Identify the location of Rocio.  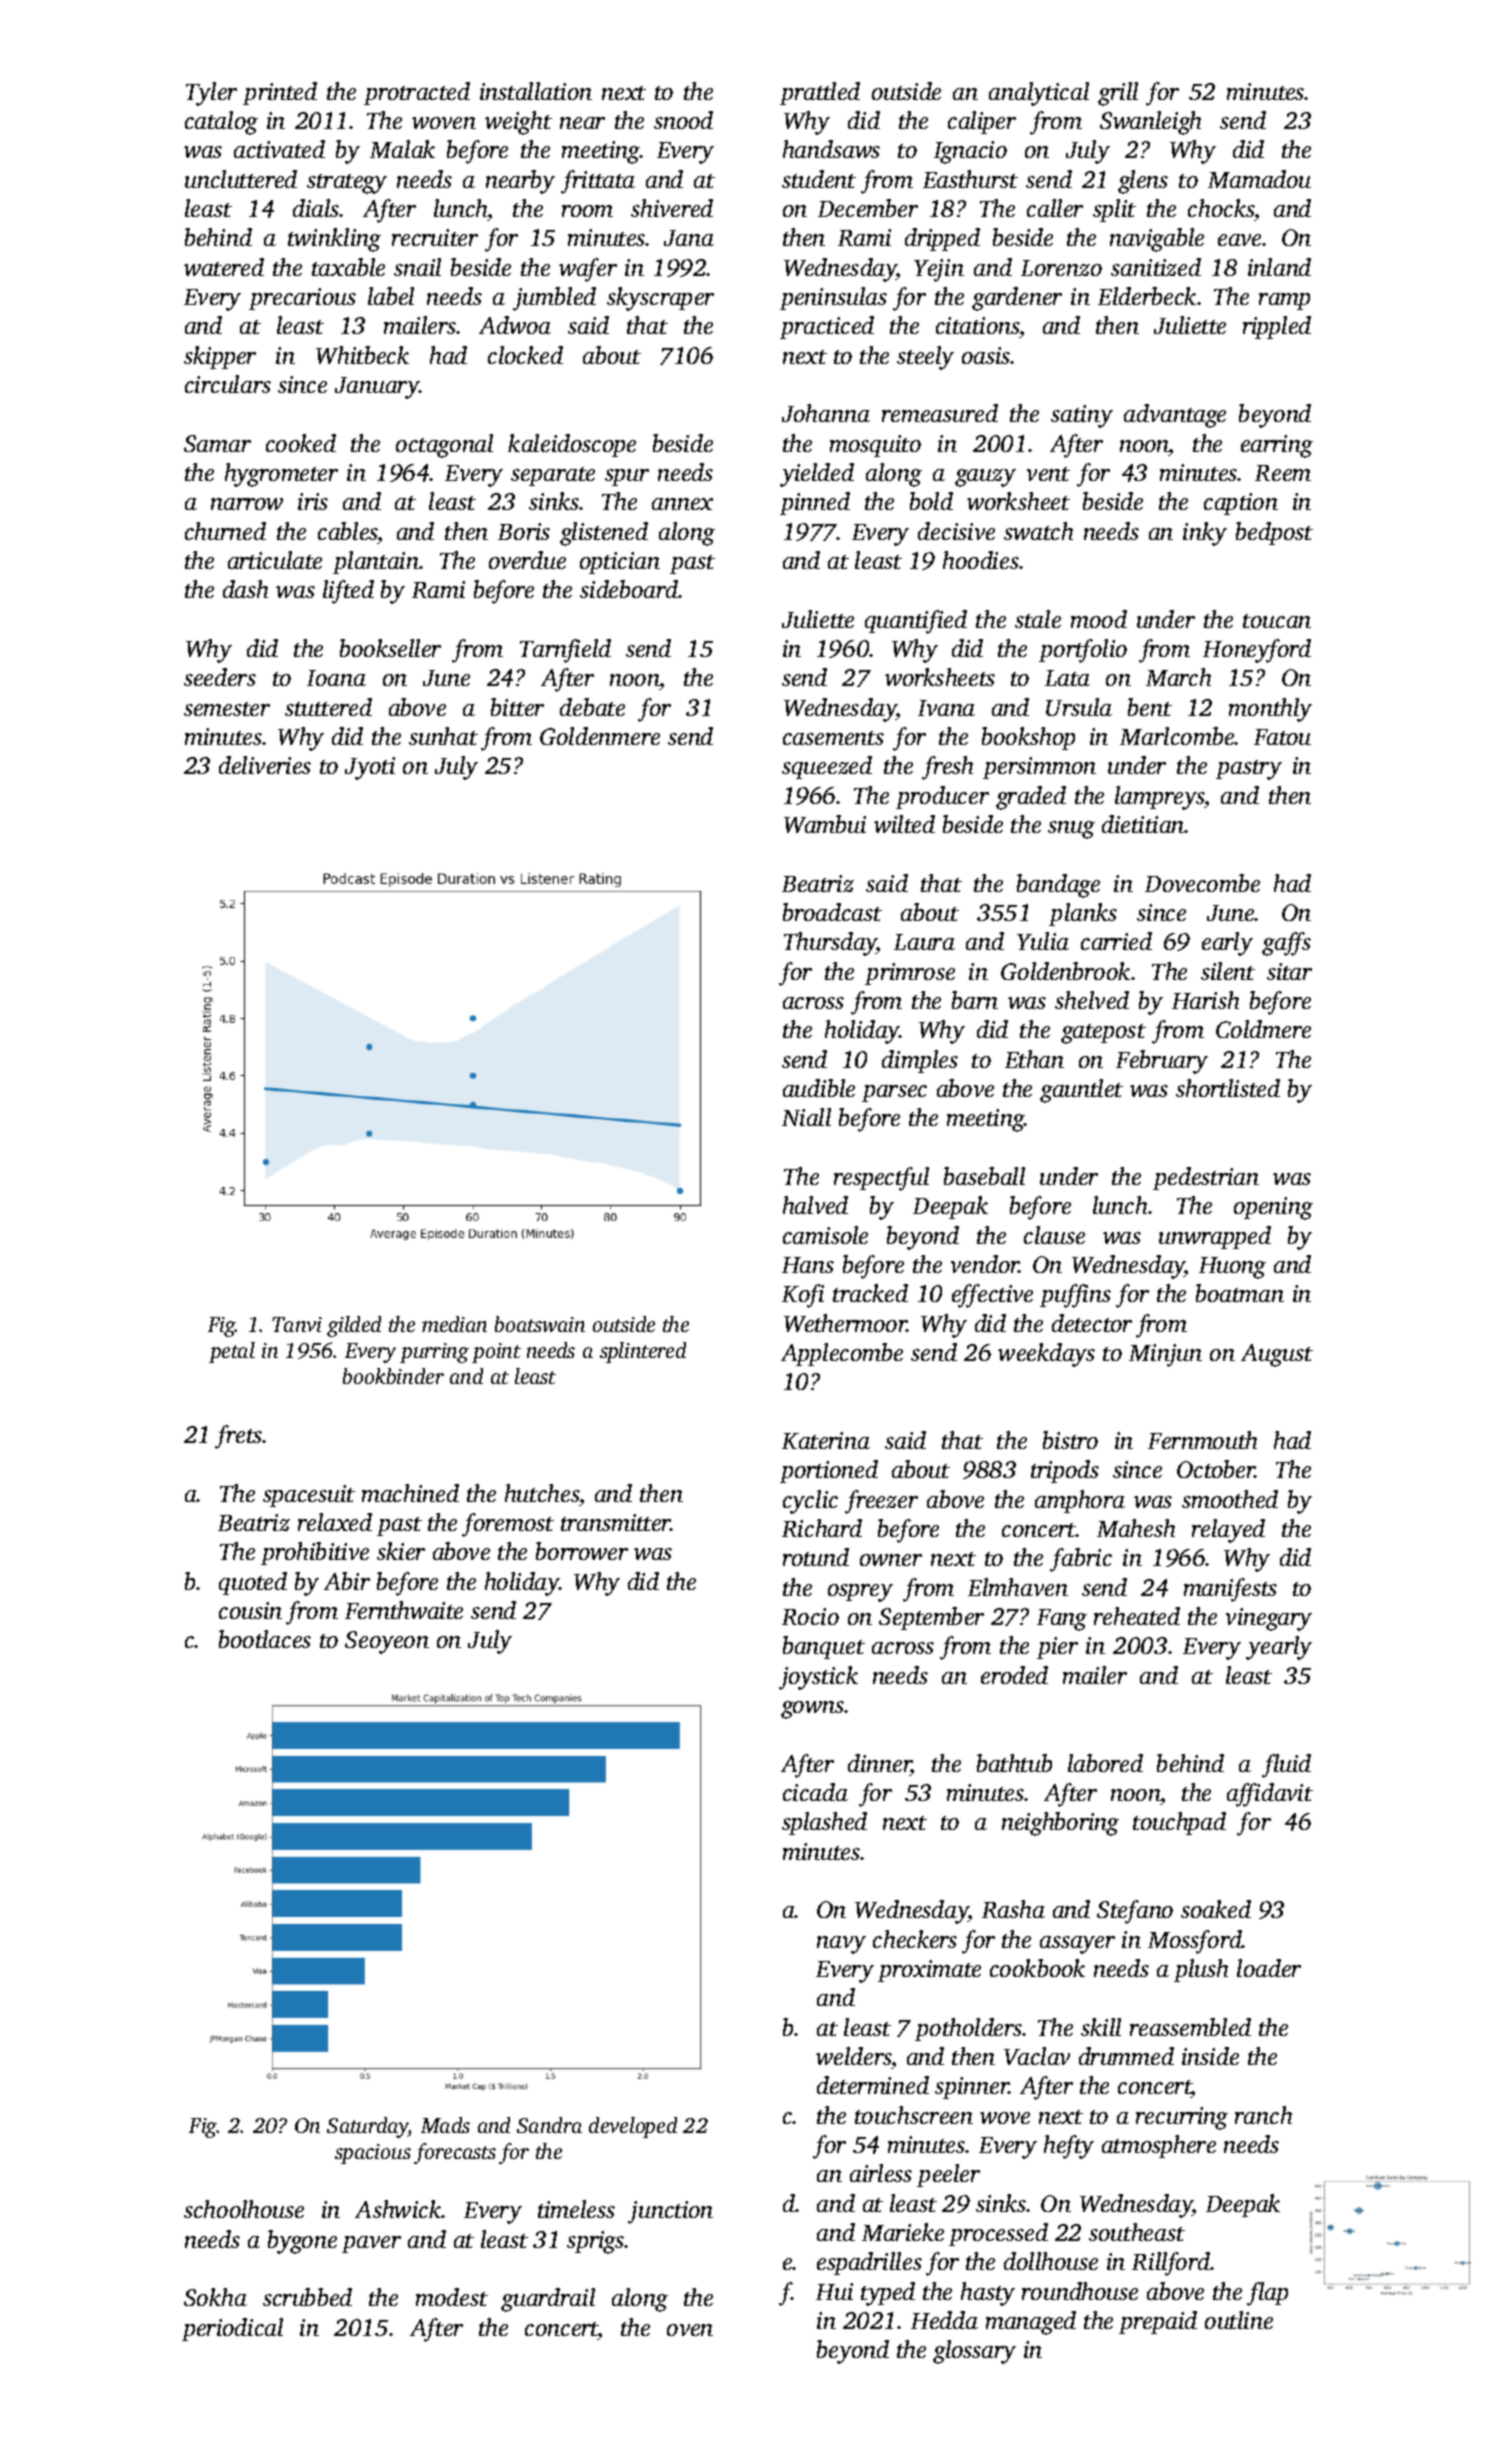
(810, 1616).
